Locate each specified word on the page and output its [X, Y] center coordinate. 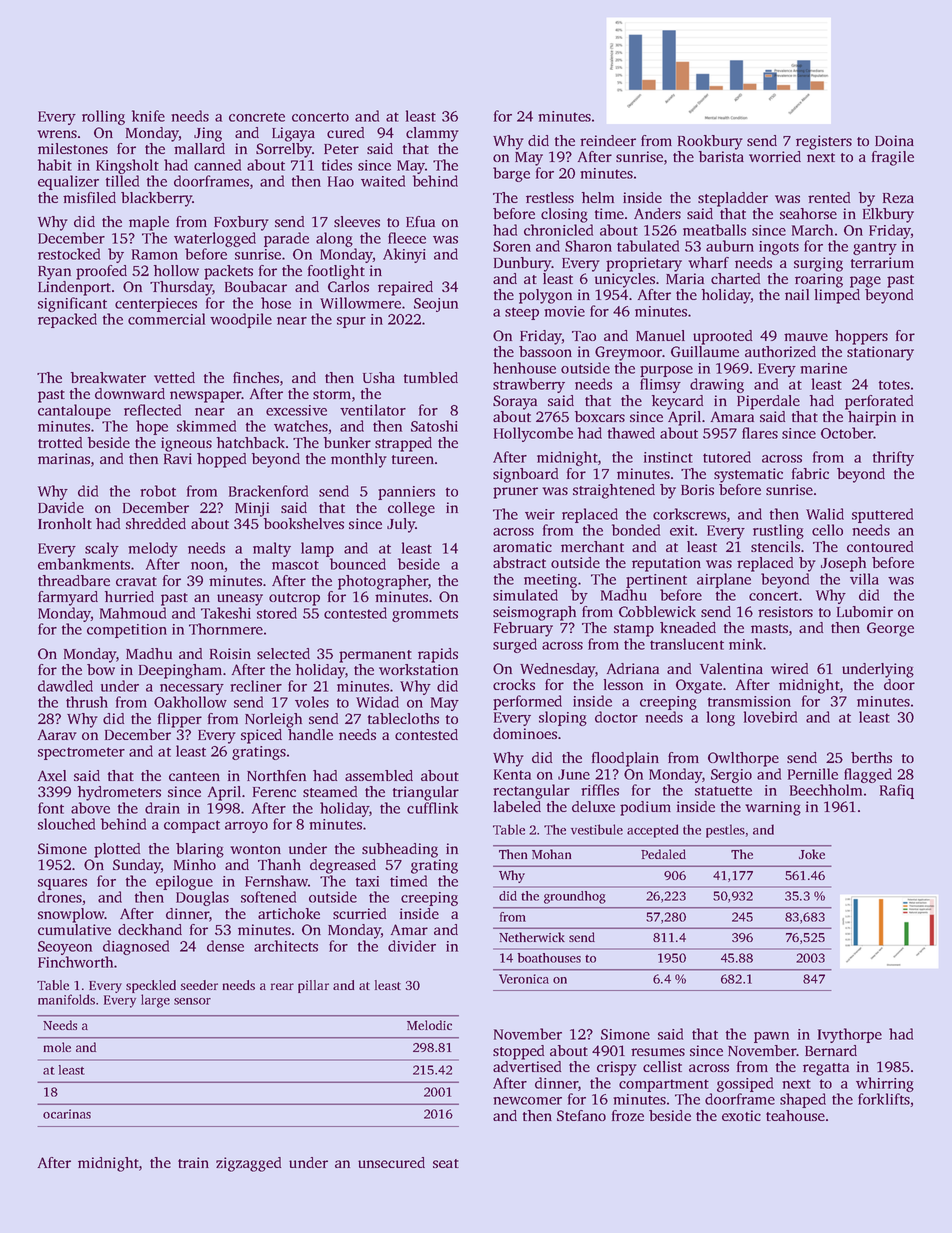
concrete [257, 117]
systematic [748, 475]
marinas [64, 458]
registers [824, 142]
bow [101, 669]
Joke [812, 854]
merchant [592, 546]
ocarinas [67, 1114]
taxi [367, 881]
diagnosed [136, 947]
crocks [514, 684]
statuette [723, 791]
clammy [432, 134]
